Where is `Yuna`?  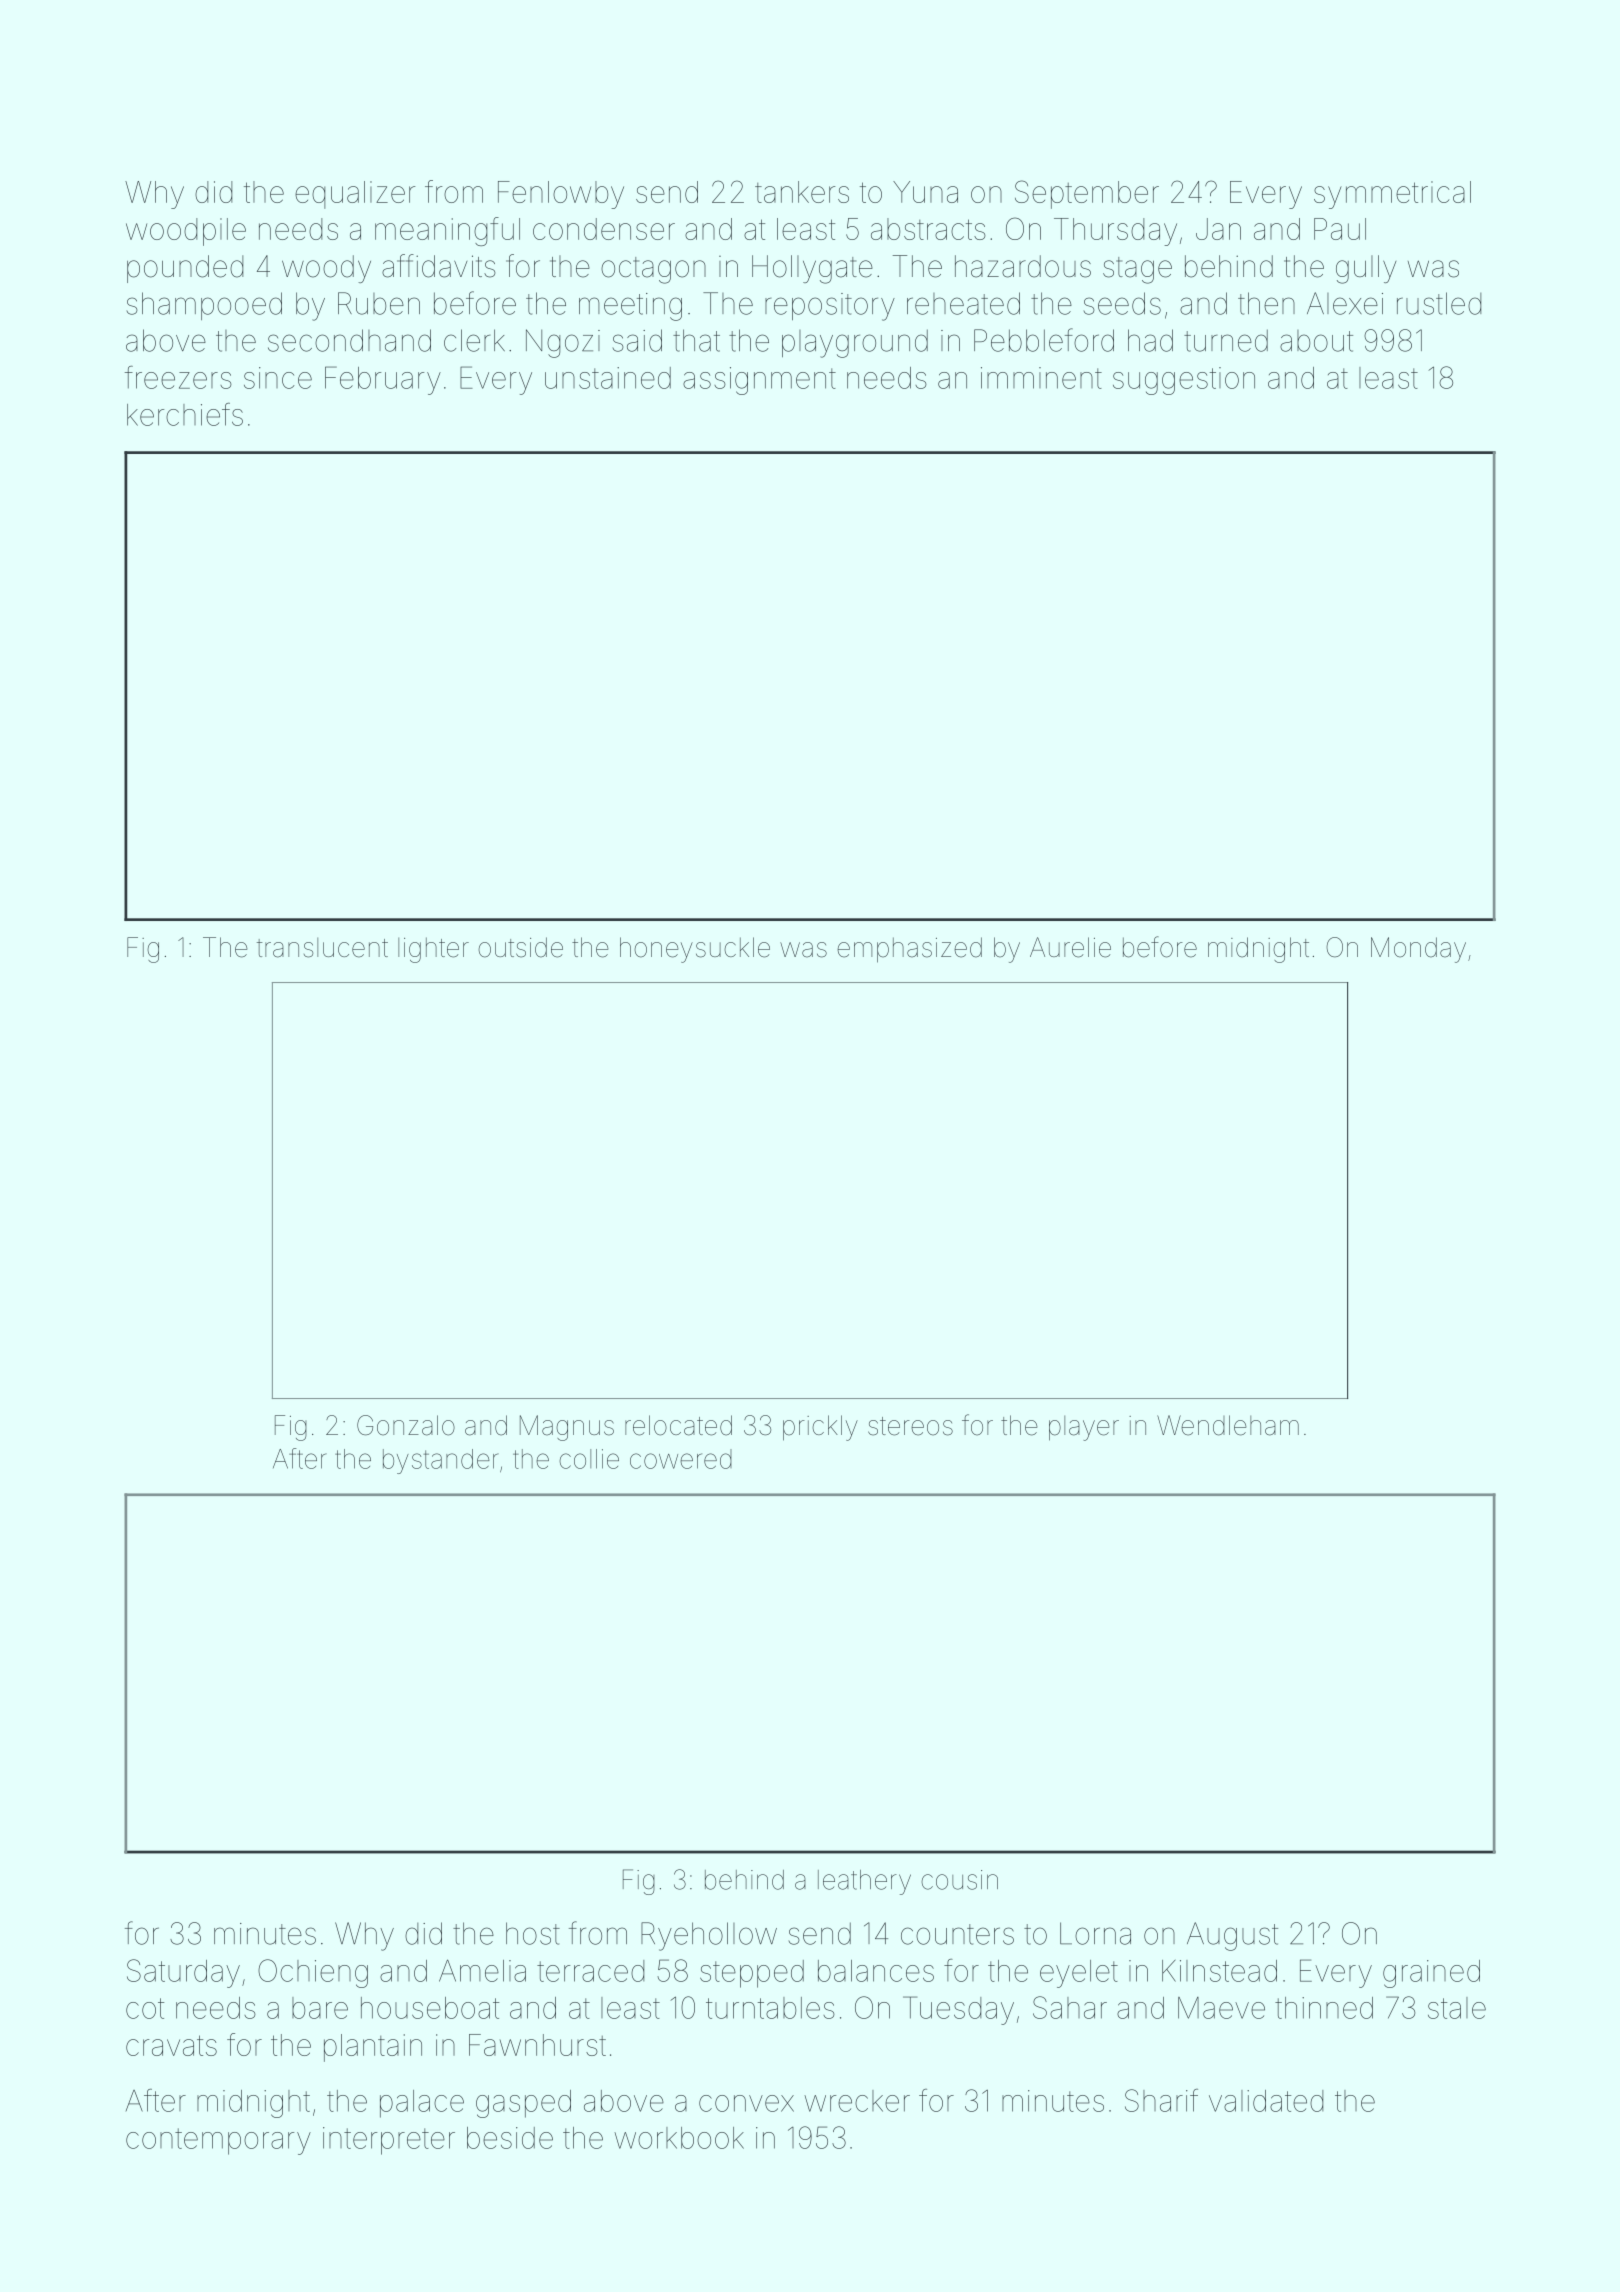
Yuna is located at coordinates (925, 192).
